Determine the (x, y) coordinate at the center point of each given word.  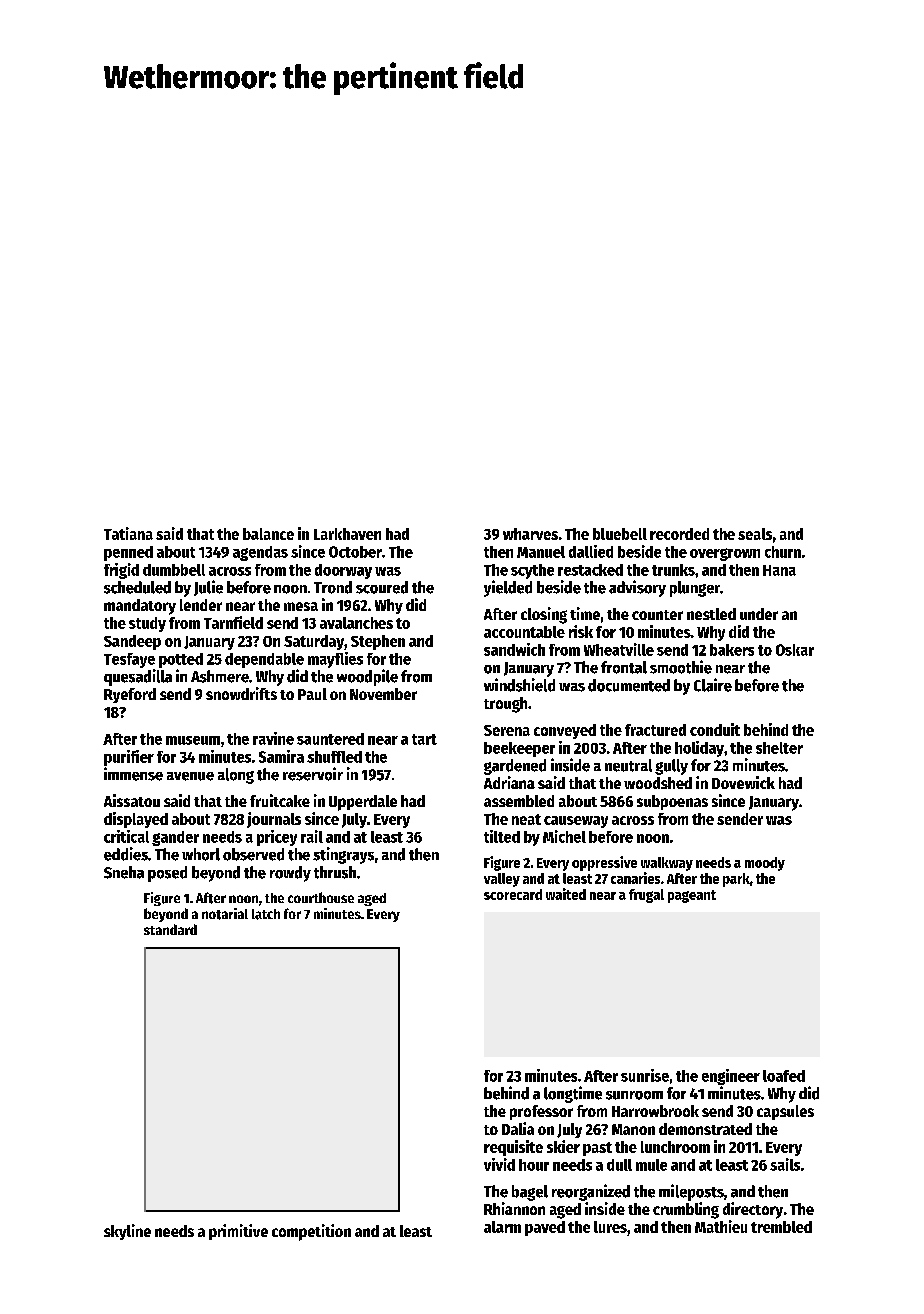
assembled (519, 801)
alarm (502, 1227)
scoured (382, 587)
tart (424, 739)
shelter (779, 748)
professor (541, 1112)
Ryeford (130, 695)
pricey (277, 838)
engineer (731, 1077)
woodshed (658, 783)
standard (170, 929)
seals (755, 534)
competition (311, 1232)
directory (753, 1210)
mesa (301, 606)
